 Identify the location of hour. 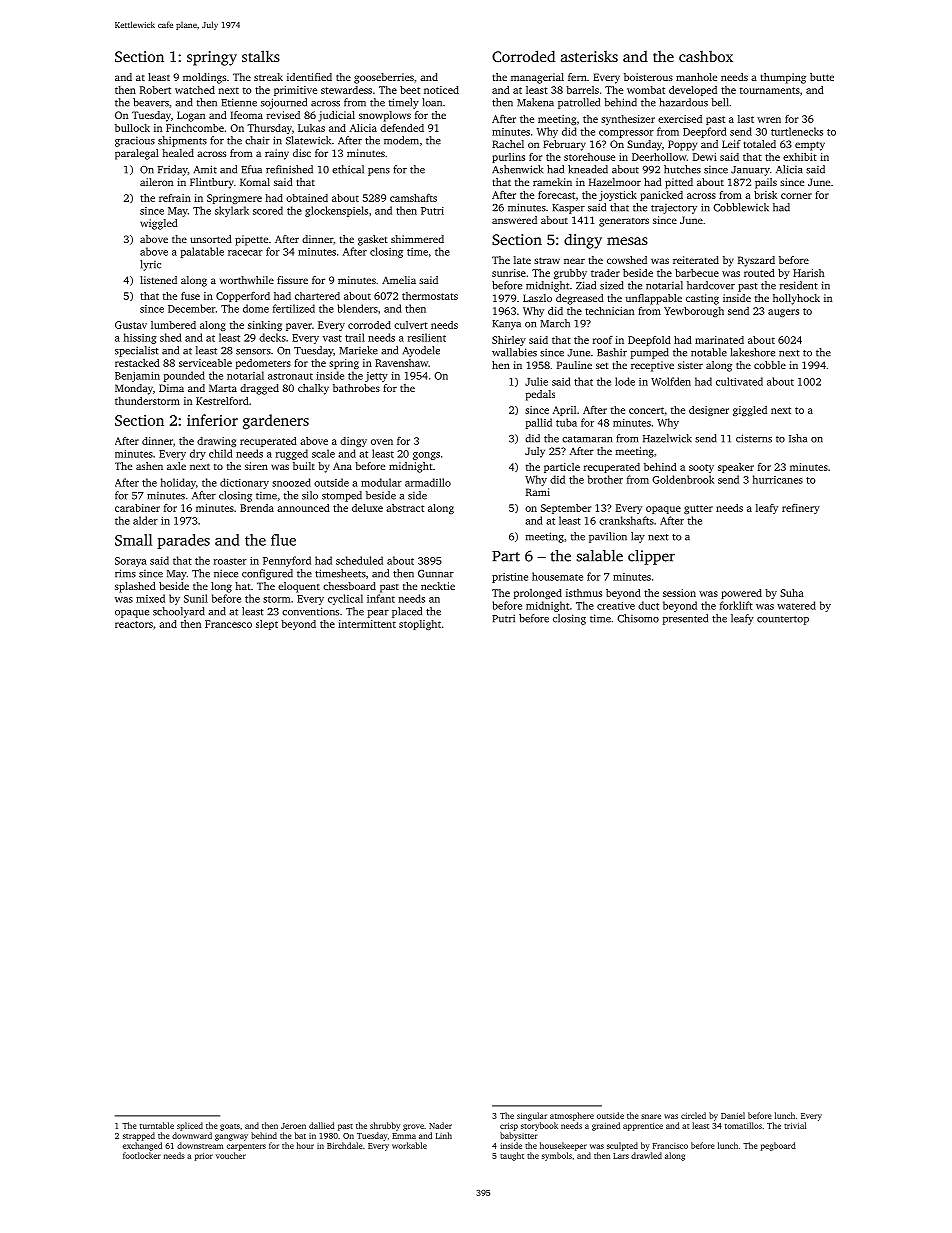
(305, 1145).
